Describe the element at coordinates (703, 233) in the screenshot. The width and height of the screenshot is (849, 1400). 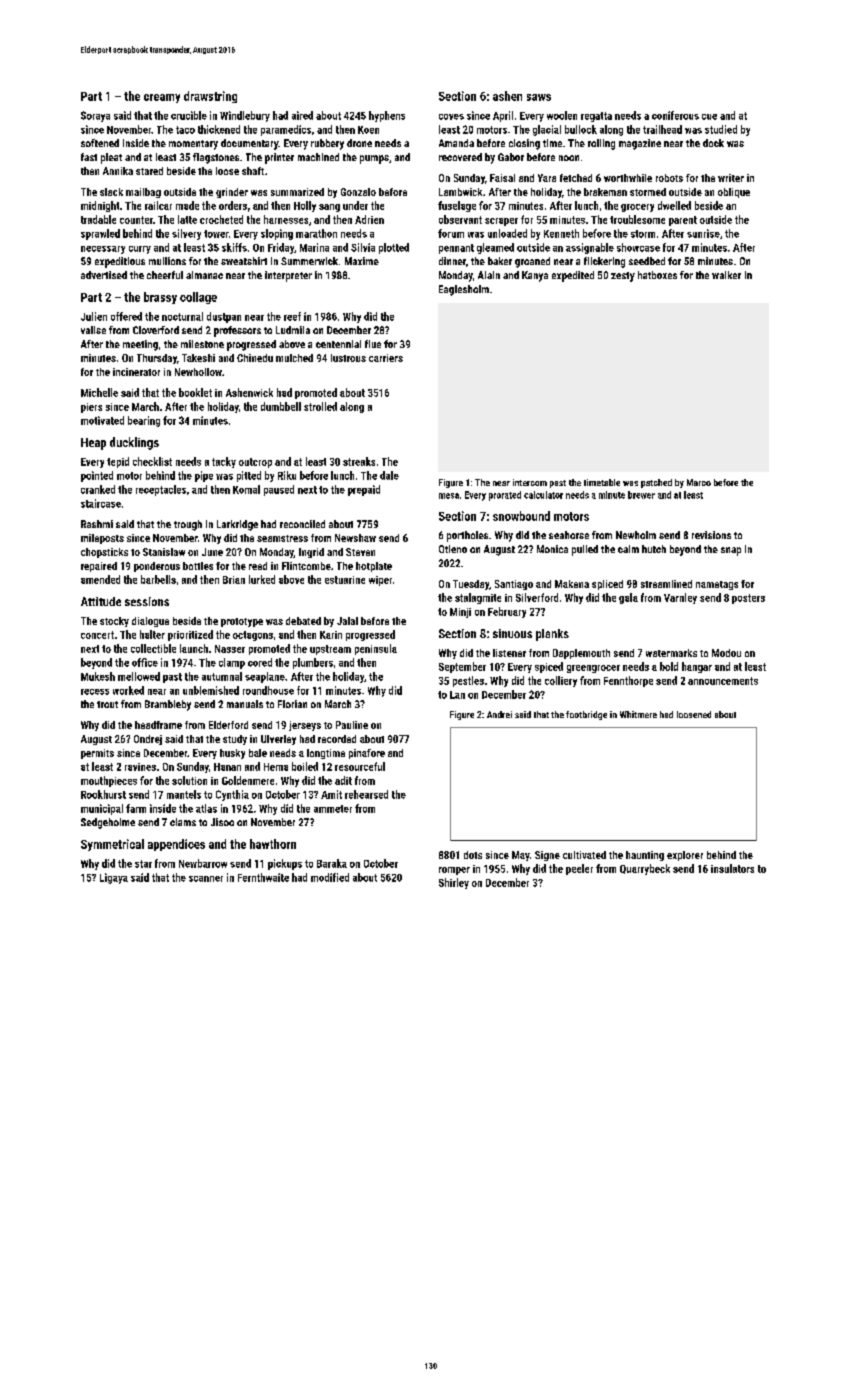
I see `sunrise` at that location.
